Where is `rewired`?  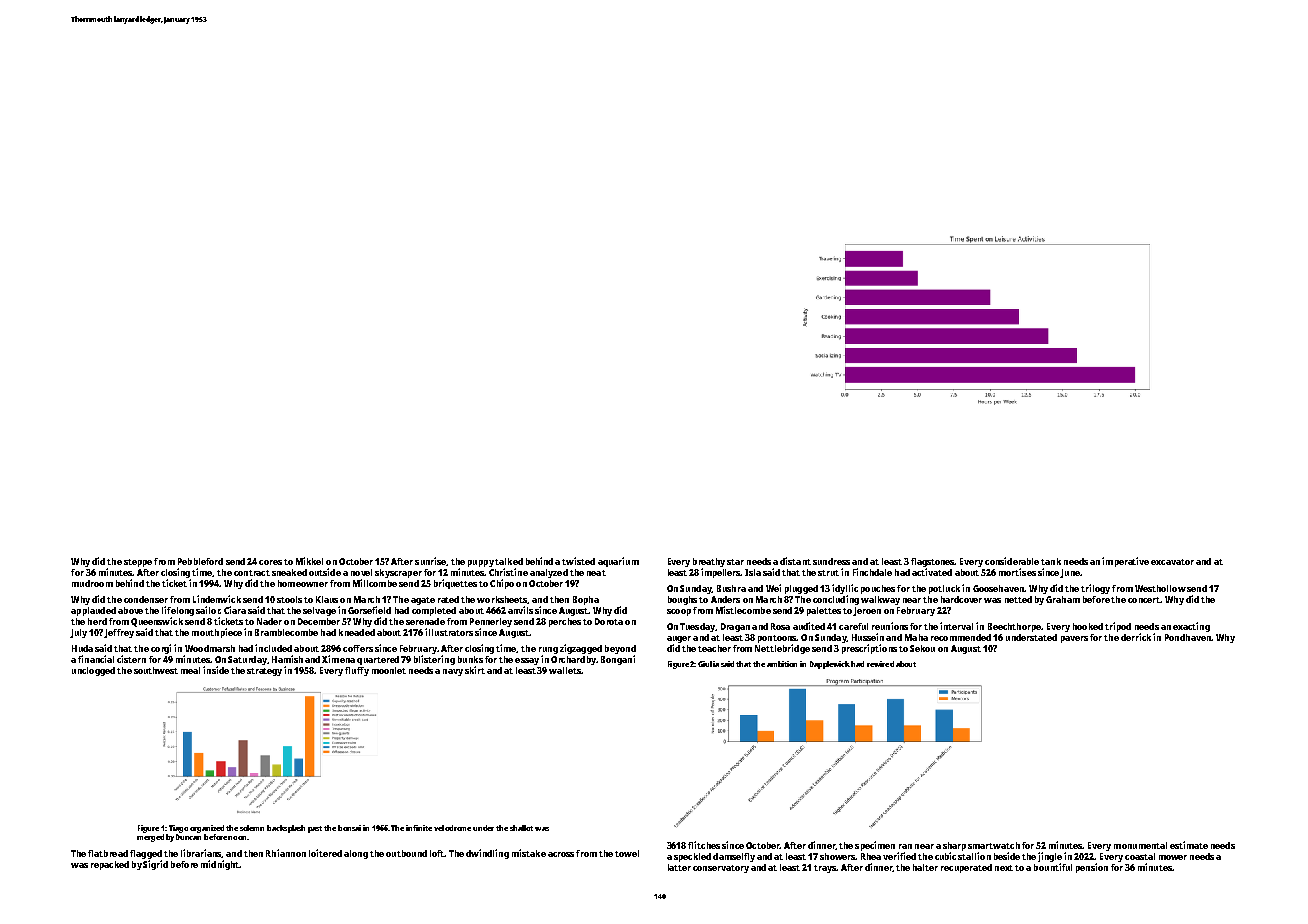
rewired is located at coordinates (880, 664).
